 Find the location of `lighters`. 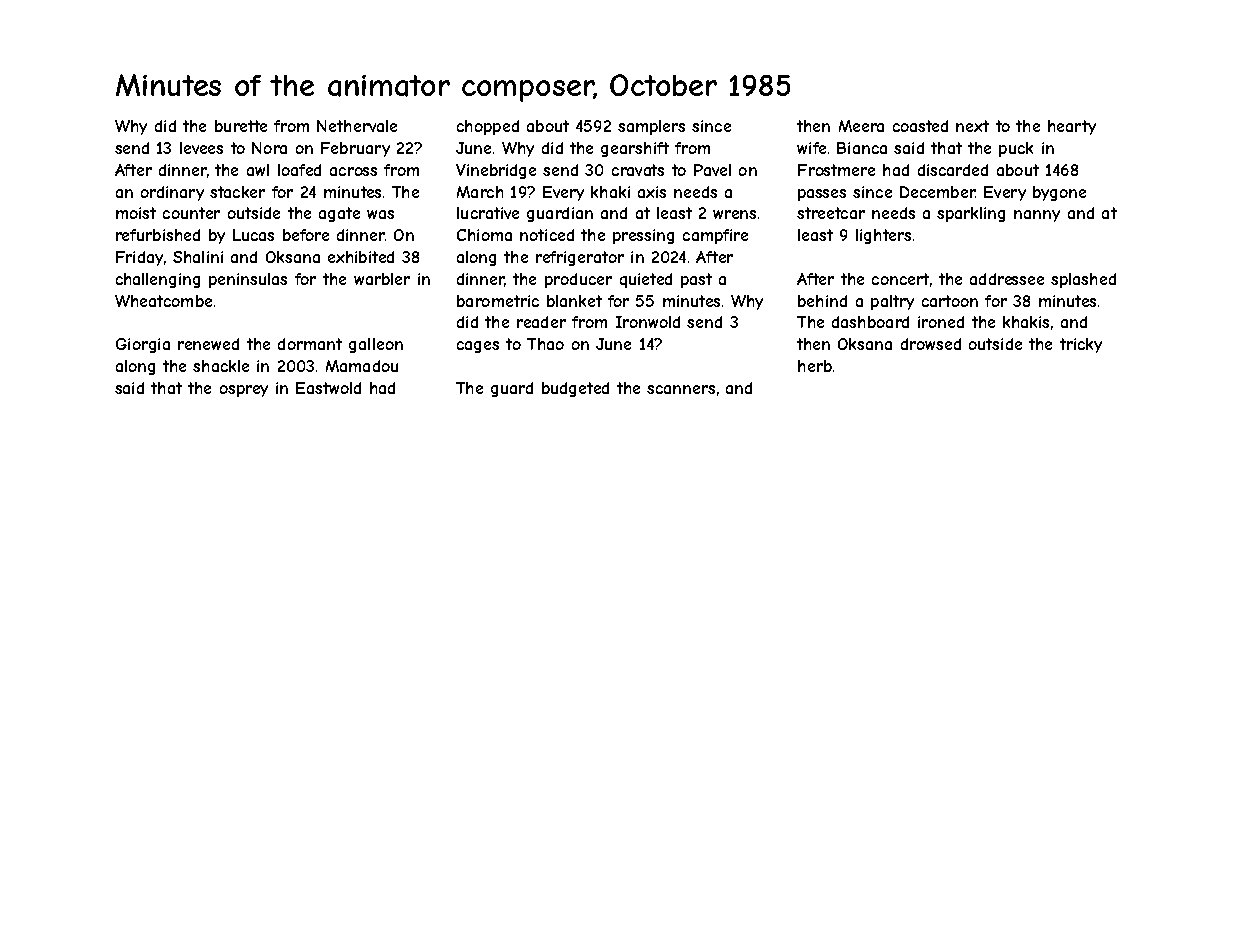

lighters is located at coordinates (883, 236).
